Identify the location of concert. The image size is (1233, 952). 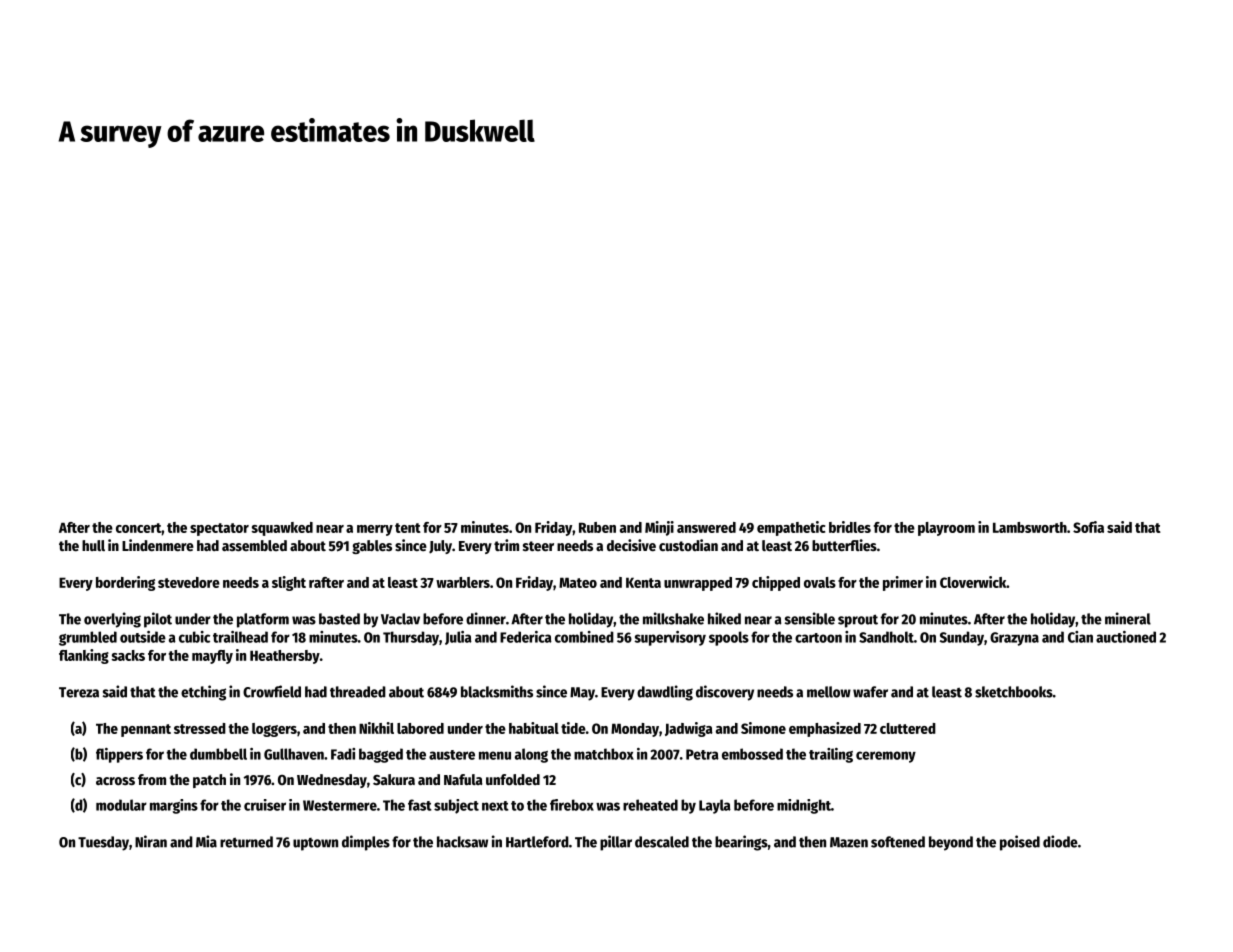
(138, 528).
